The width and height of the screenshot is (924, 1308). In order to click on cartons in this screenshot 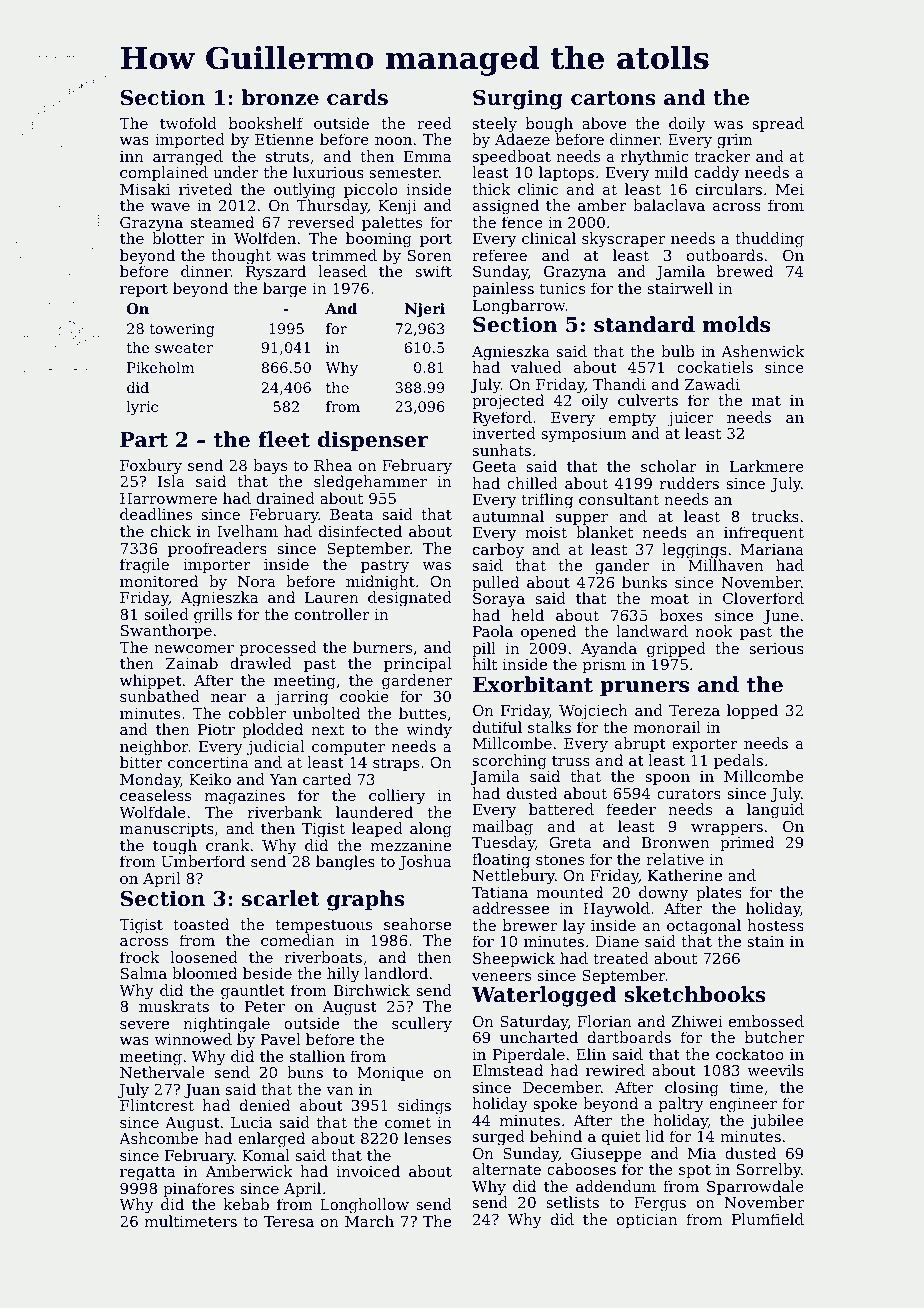, I will do `click(613, 98)`.
